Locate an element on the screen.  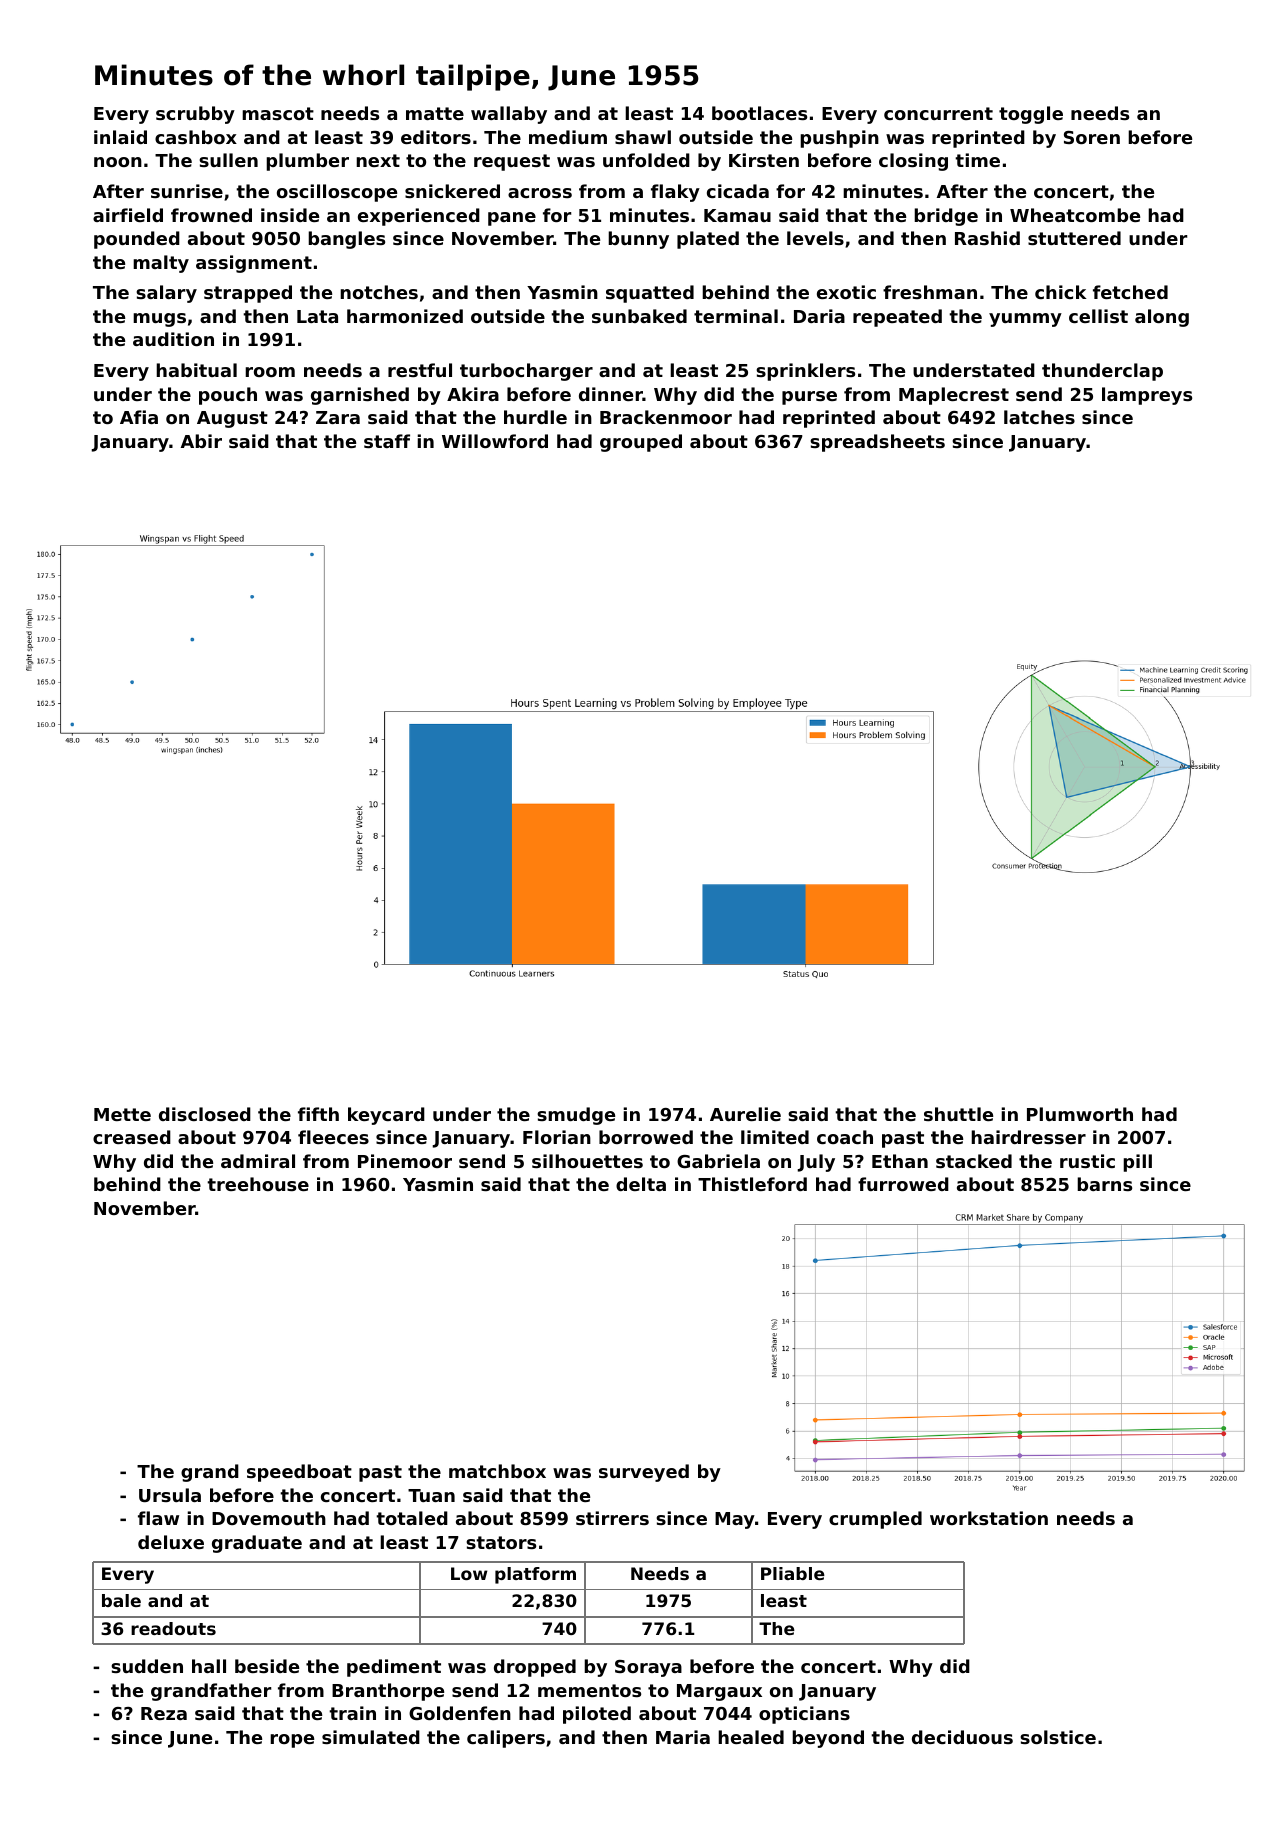
barns is located at coordinates (1104, 1184).
